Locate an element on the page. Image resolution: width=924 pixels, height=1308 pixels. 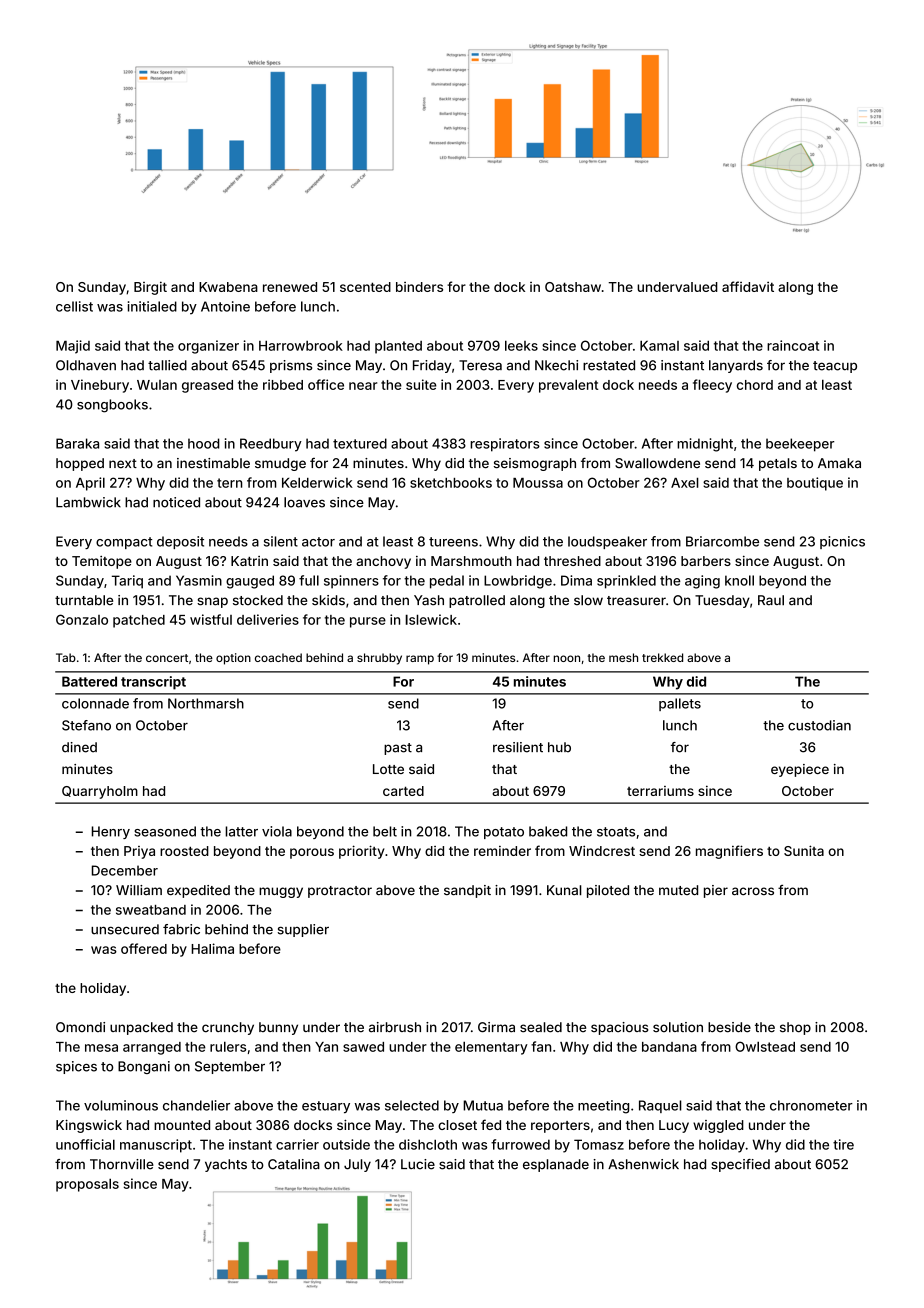
sealed is located at coordinates (541, 1027).
